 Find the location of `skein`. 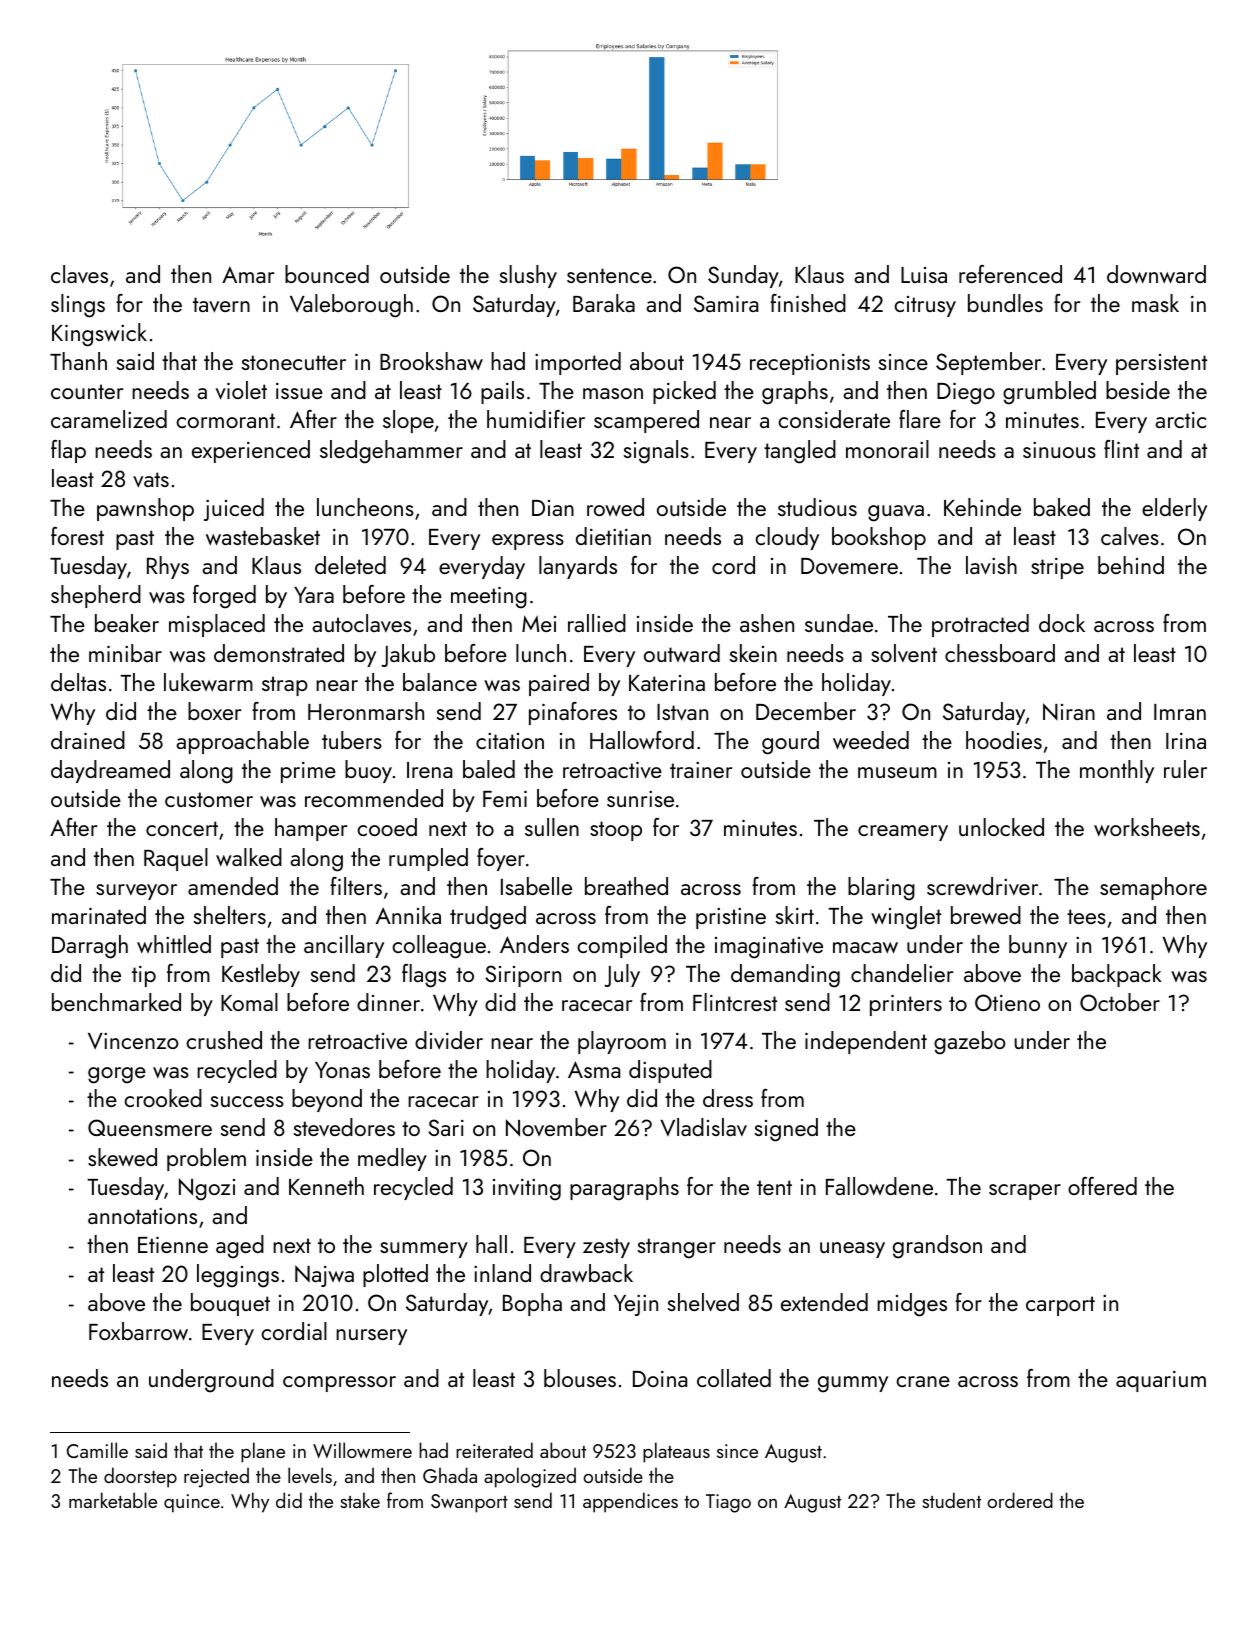

skein is located at coordinates (753, 653).
